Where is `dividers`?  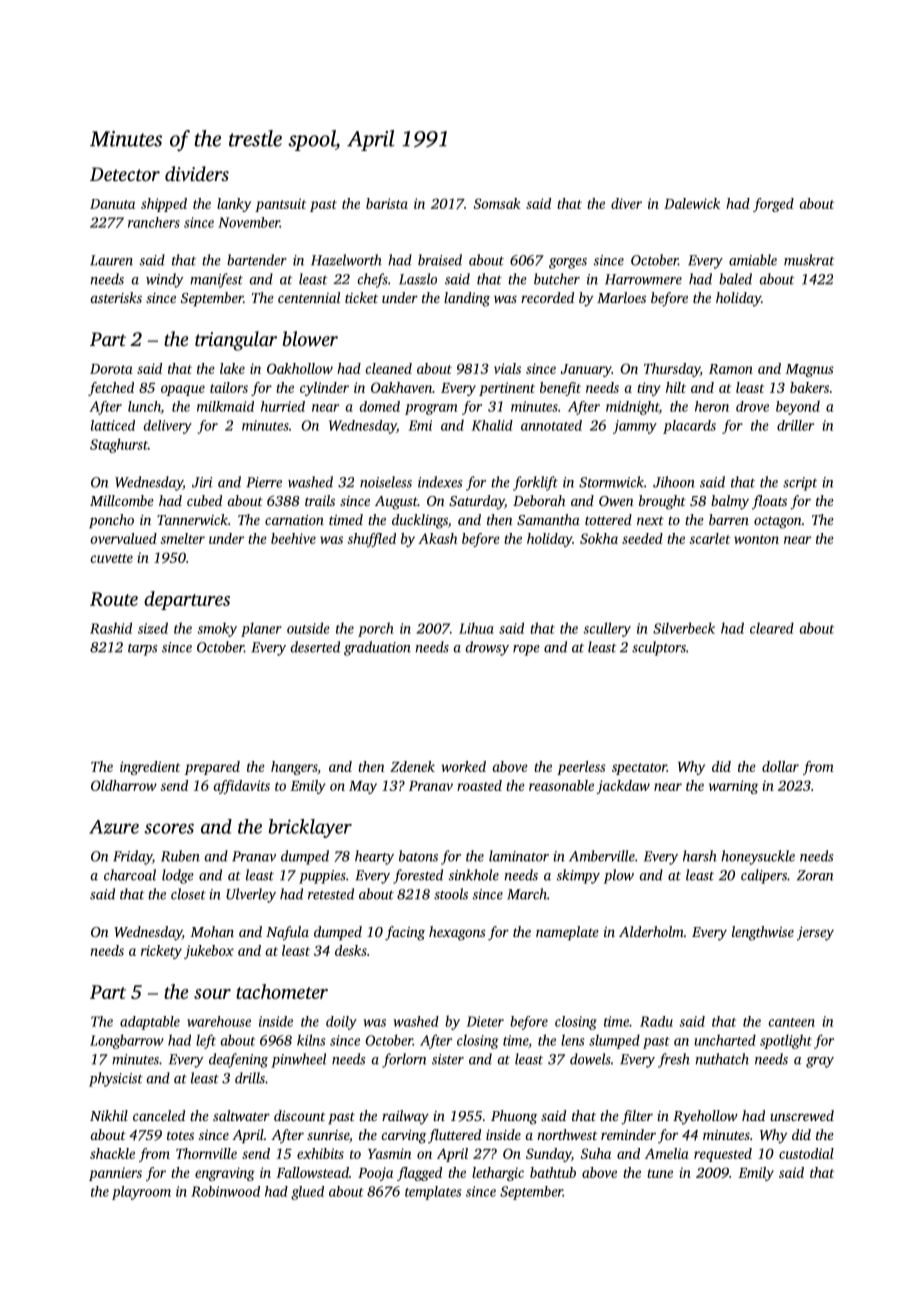 dividers is located at coordinates (197, 173).
